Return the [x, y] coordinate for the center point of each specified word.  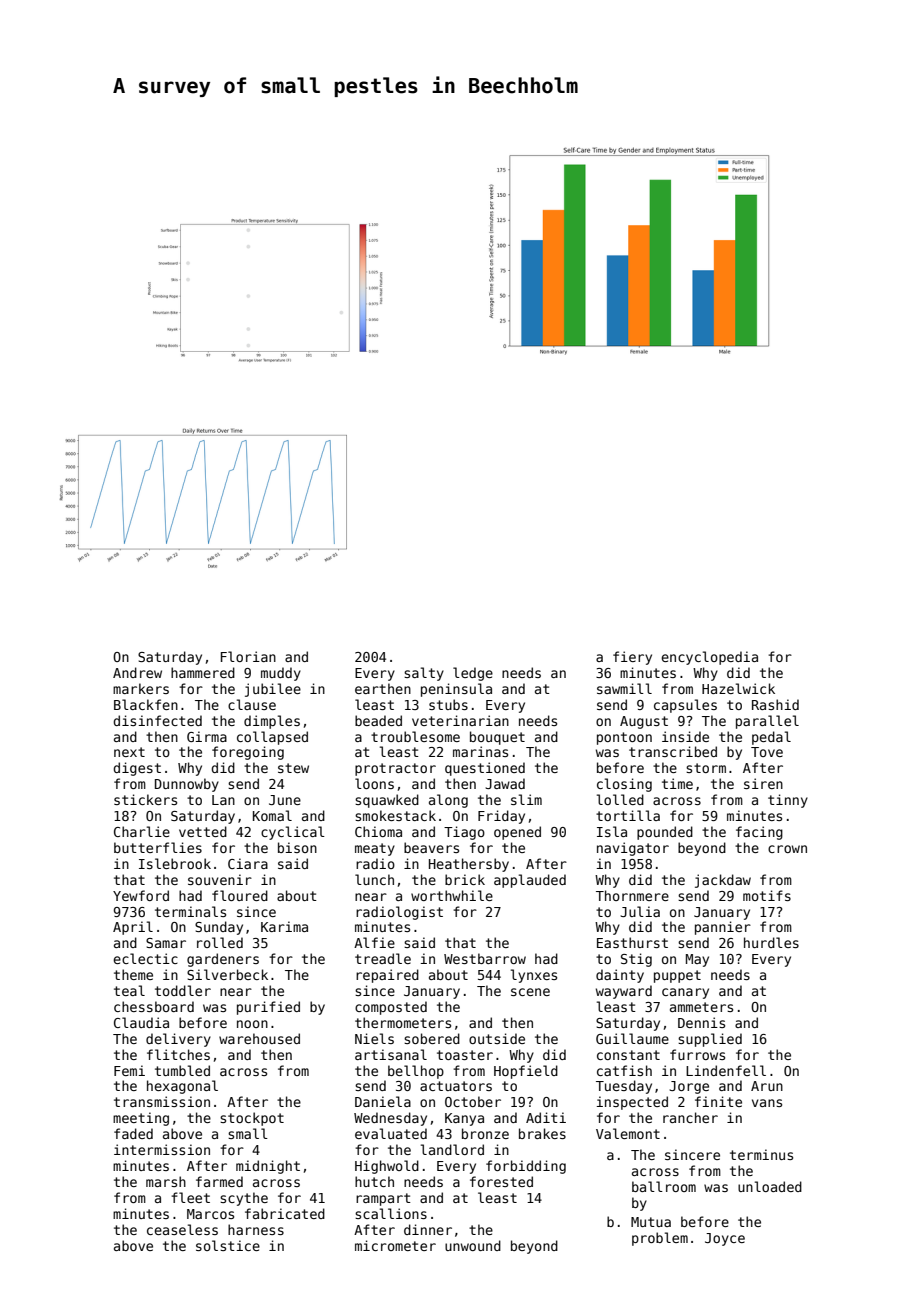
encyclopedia [709, 658]
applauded [530, 881]
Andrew [137, 672]
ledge [473, 674]
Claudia [141, 1022]
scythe [244, 1199]
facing [759, 833]
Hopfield [526, 1072]
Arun [767, 1086]
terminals [190, 911]
